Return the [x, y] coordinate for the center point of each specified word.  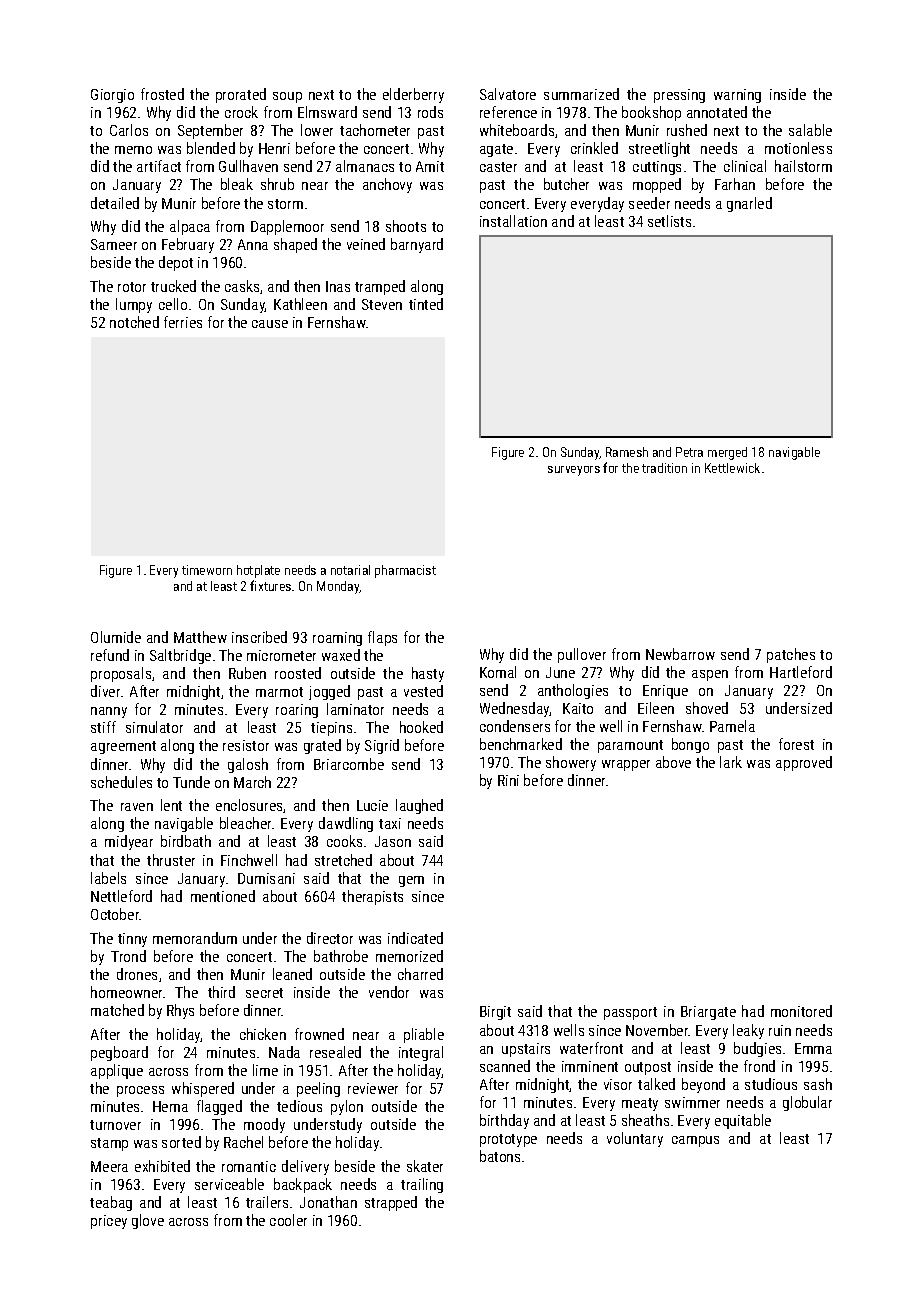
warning [737, 96]
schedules [121, 782]
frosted [162, 94]
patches [791, 655]
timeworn [207, 570]
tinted [426, 304]
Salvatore [508, 94]
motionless [798, 148]
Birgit [495, 1013]
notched [134, 322]
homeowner [126, 992]
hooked [421, 727]
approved [804, 763]
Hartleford [801, 672]
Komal [498, 672]
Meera [109, 1166]
